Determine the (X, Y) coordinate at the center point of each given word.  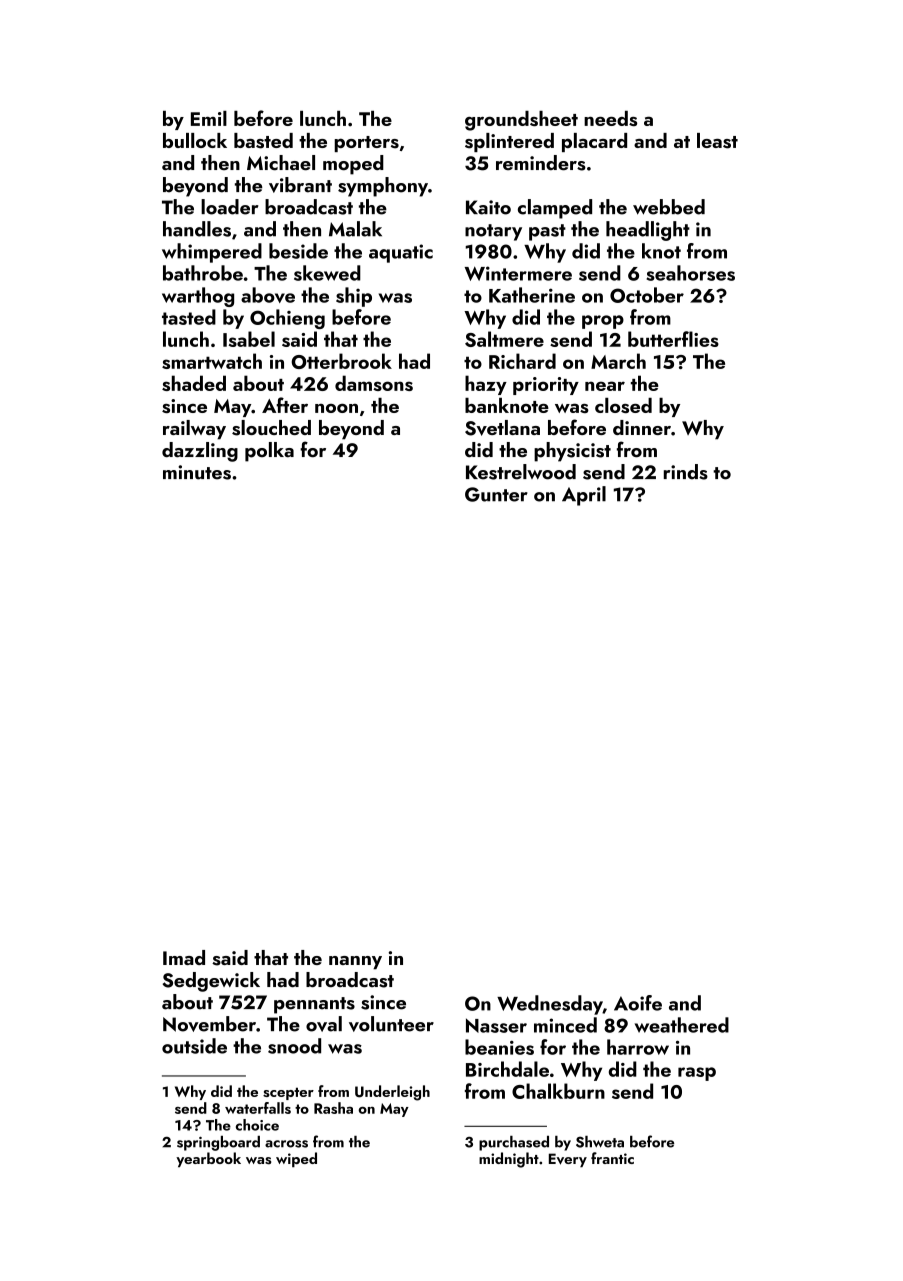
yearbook (208, 1159)
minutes (197, 472)
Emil (209, 118)
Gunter (496, 494)
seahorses (690, 273)
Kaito (488, 207)
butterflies (673, 339)
